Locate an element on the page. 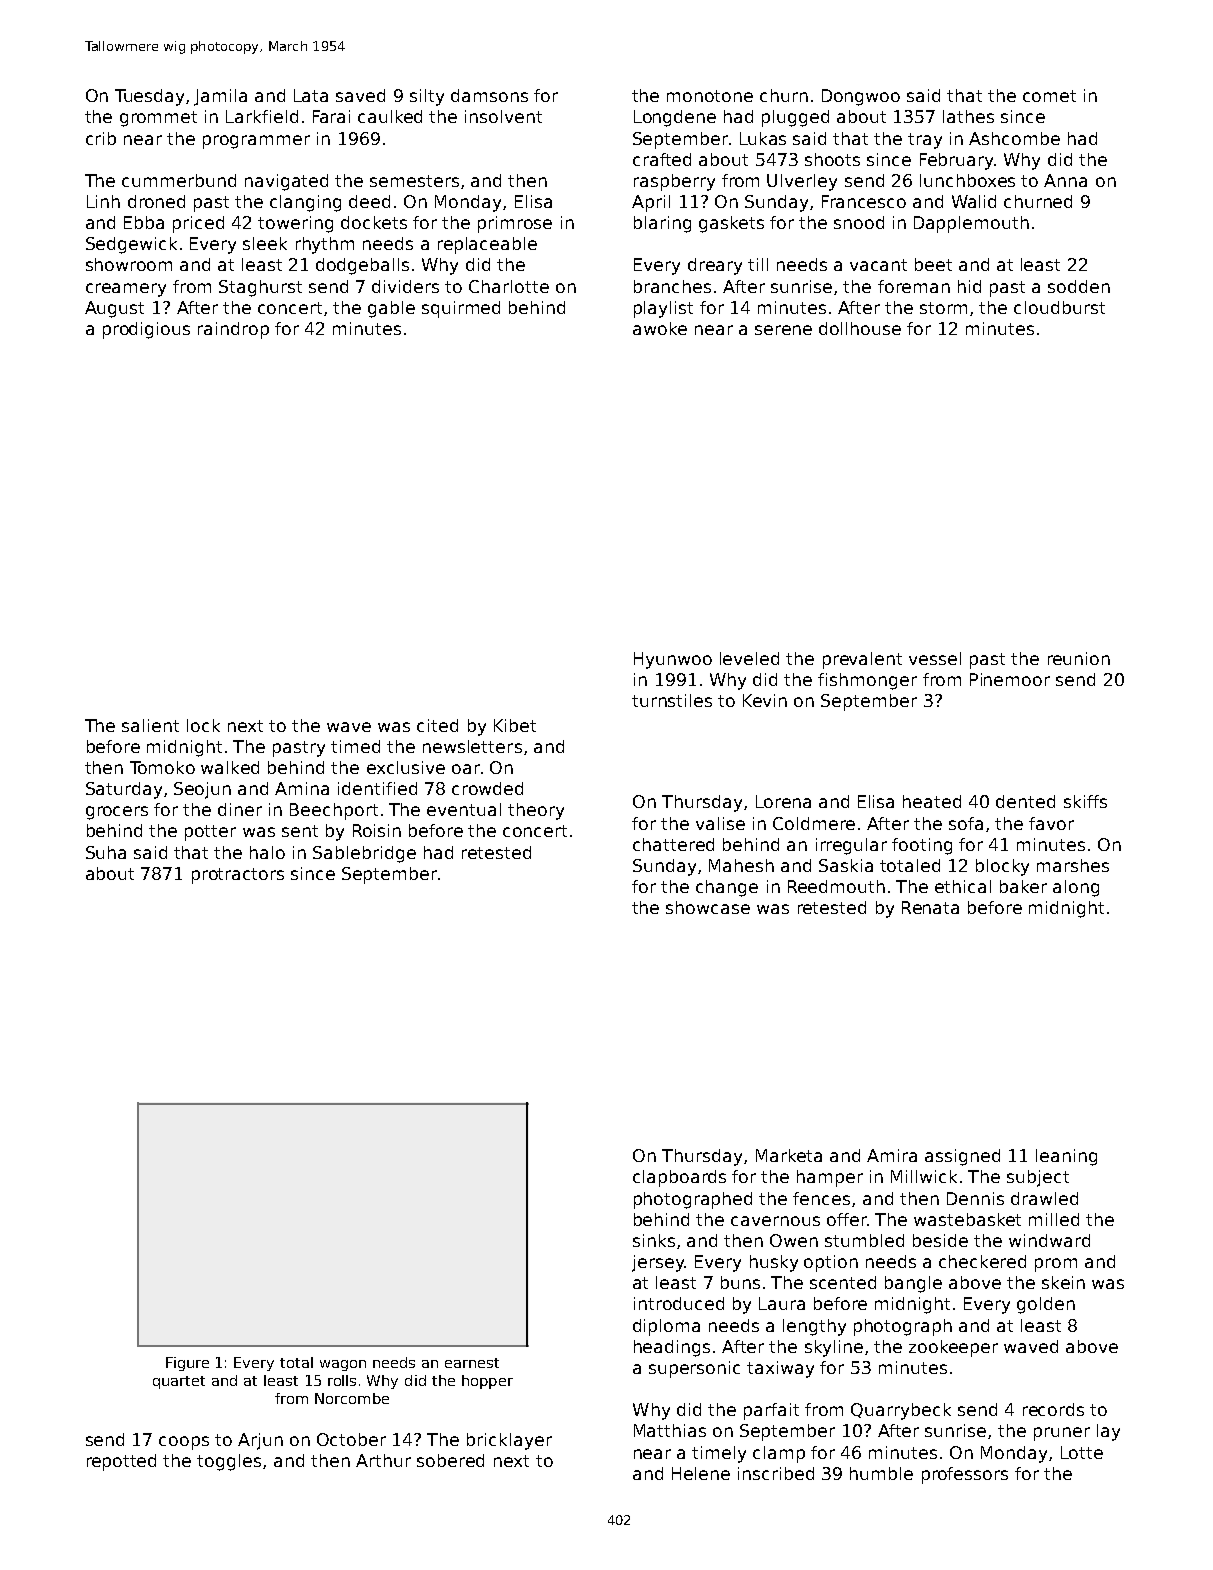 This image has height=1570, width=1213. clapboards is located at coordinates (679, 1178).
